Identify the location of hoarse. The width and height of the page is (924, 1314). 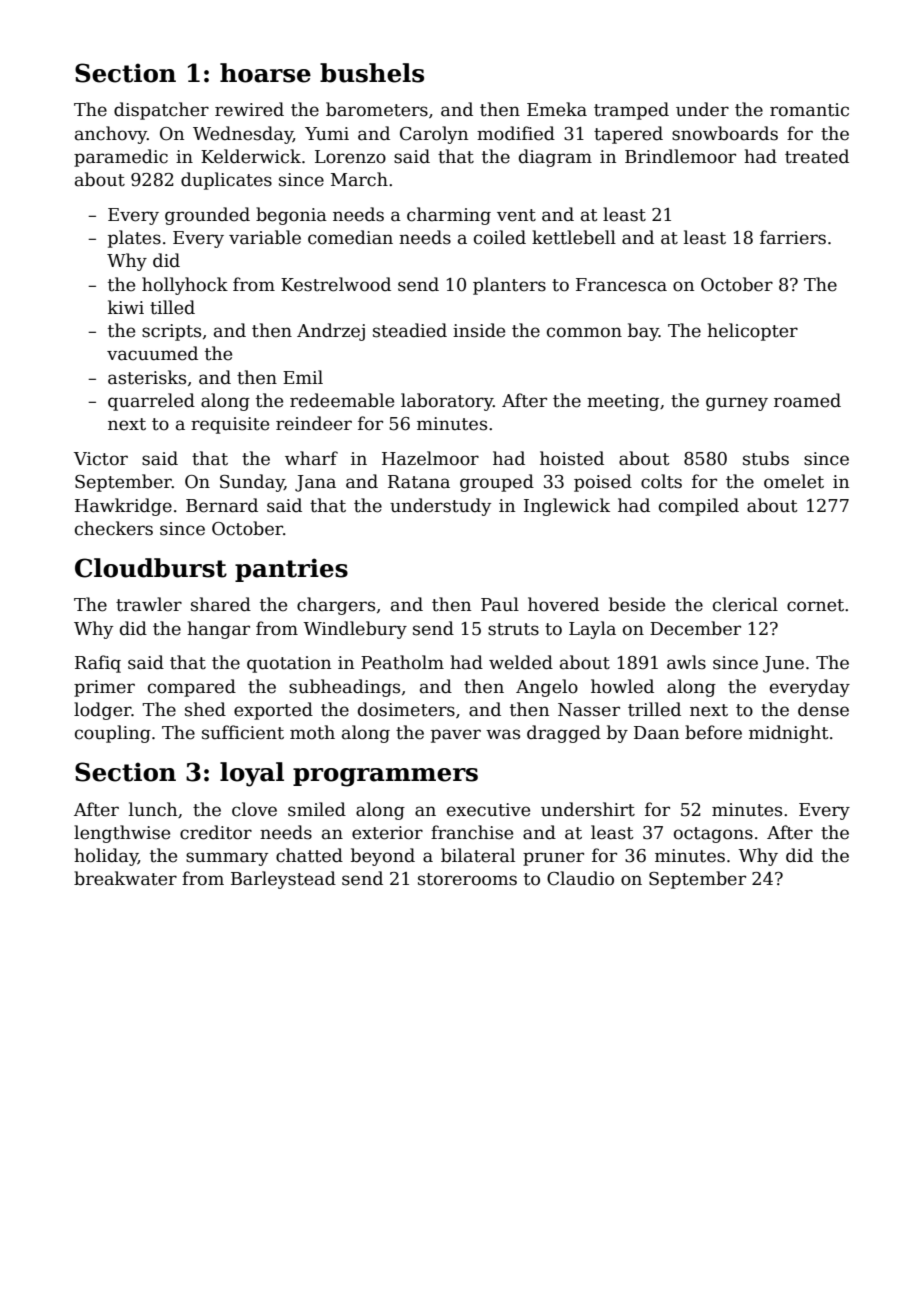
(265, 73).
